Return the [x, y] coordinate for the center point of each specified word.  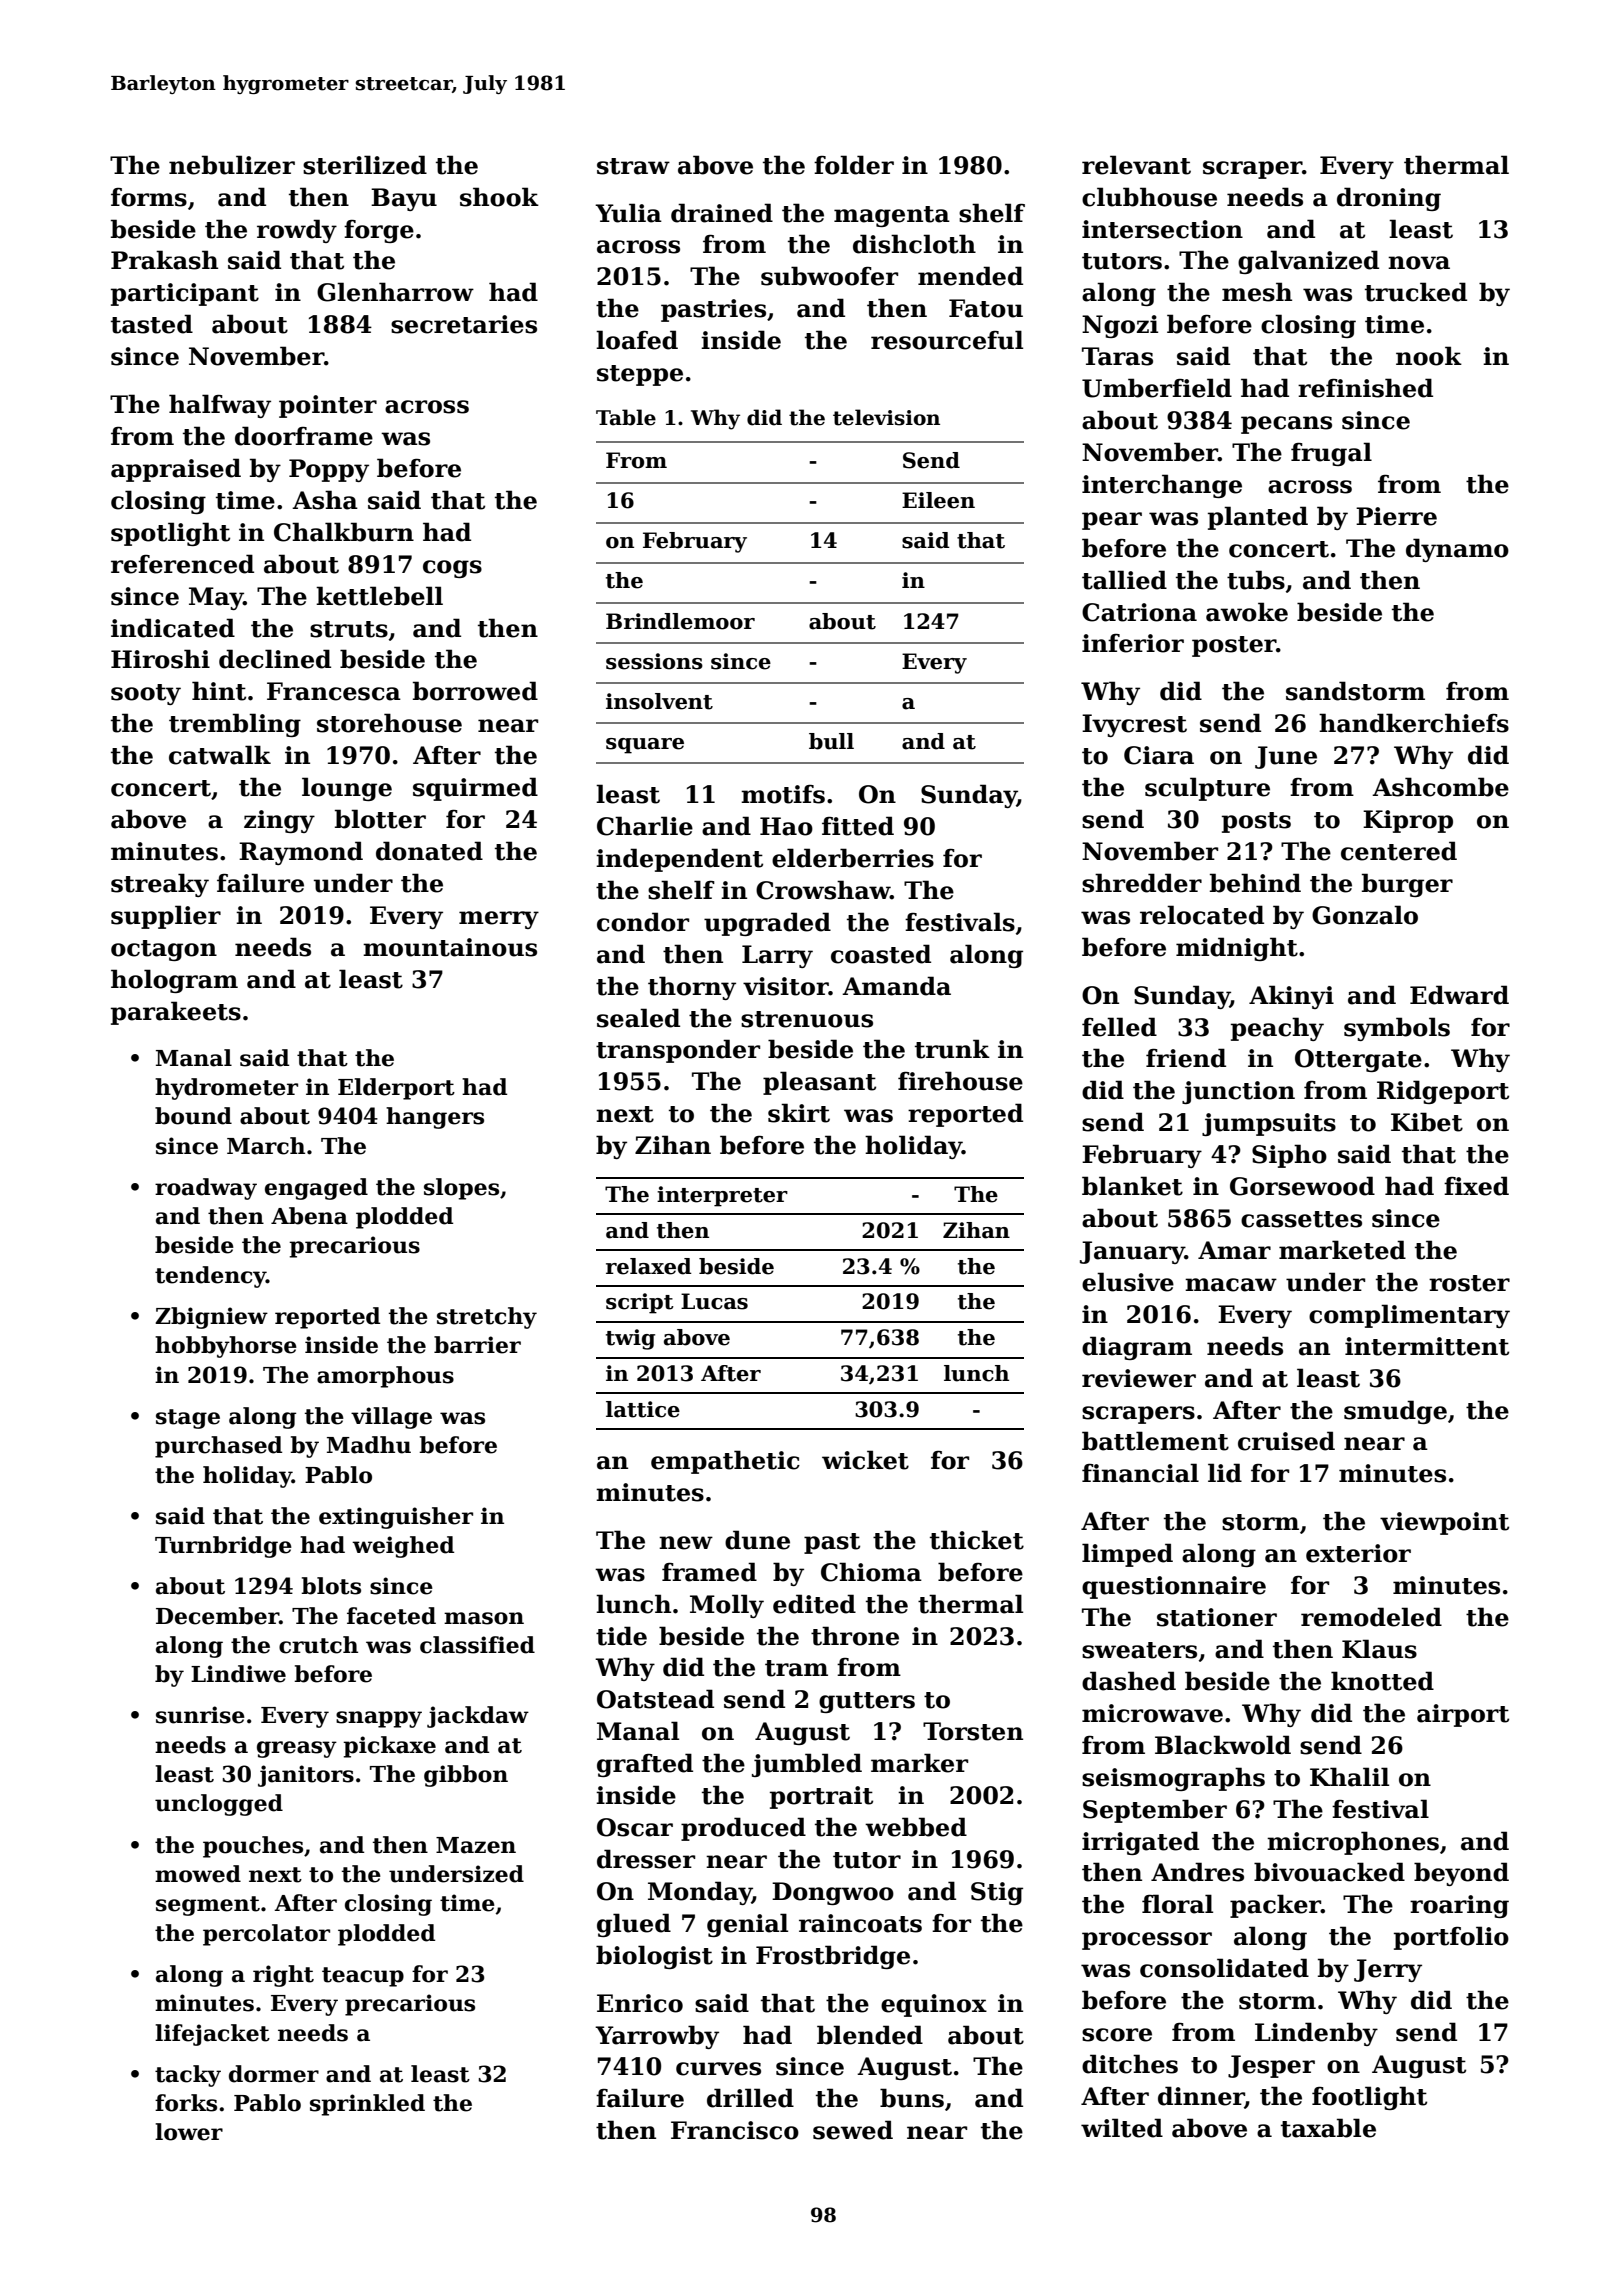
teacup [363, 1977]
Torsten [973, 1731]
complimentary [1409, 1316]
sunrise [200, 1715]
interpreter [722, 1196]
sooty [146, 694]
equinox [934, 2005]
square [645, 746]
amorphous [385, 1377]
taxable [1328, 2128]
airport [1463, 1715]
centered [1399, 851]
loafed [637, 340]
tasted [152, 324]
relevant [1136, 165]
